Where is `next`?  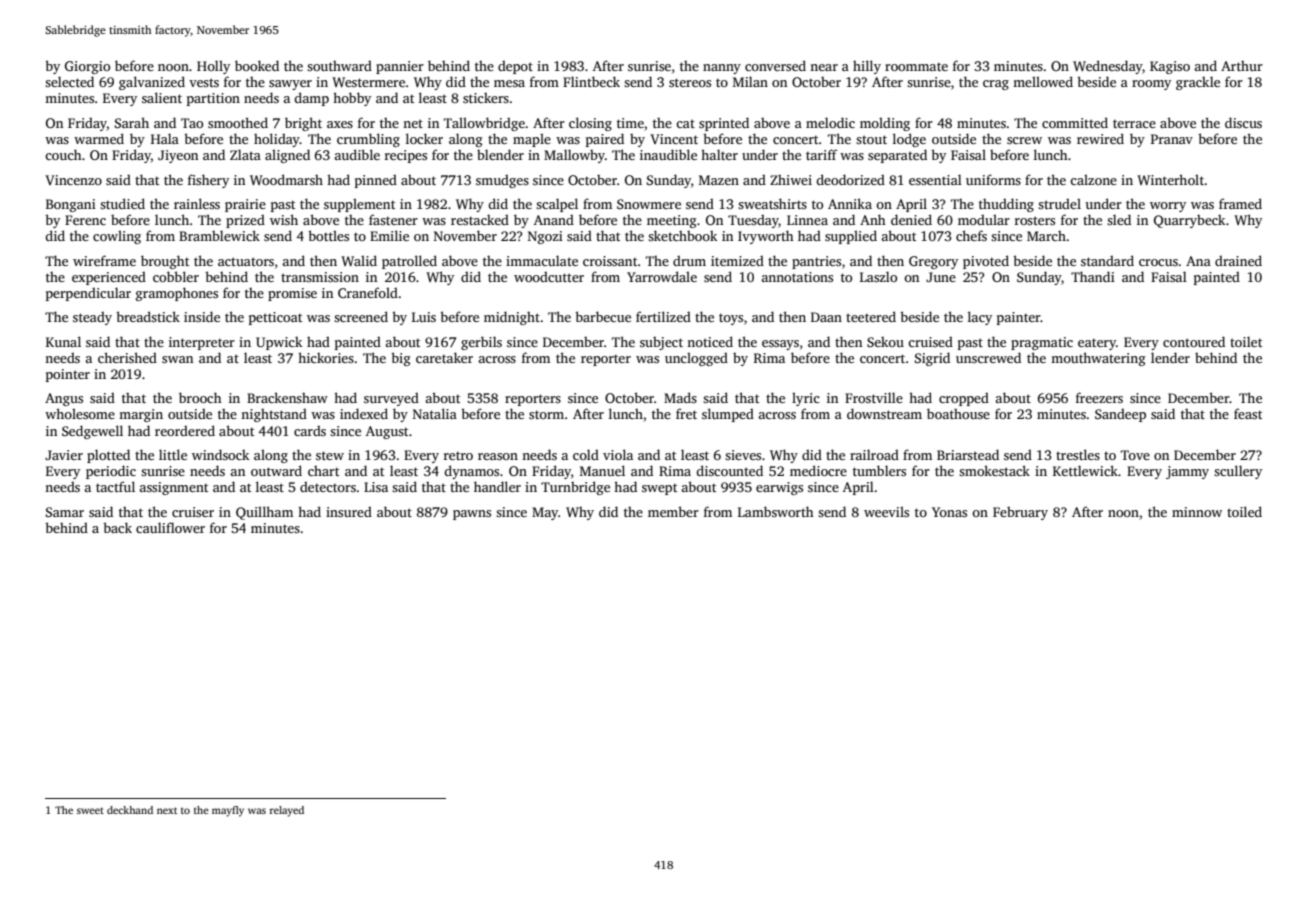
next is located at coordinates (167, 810).
